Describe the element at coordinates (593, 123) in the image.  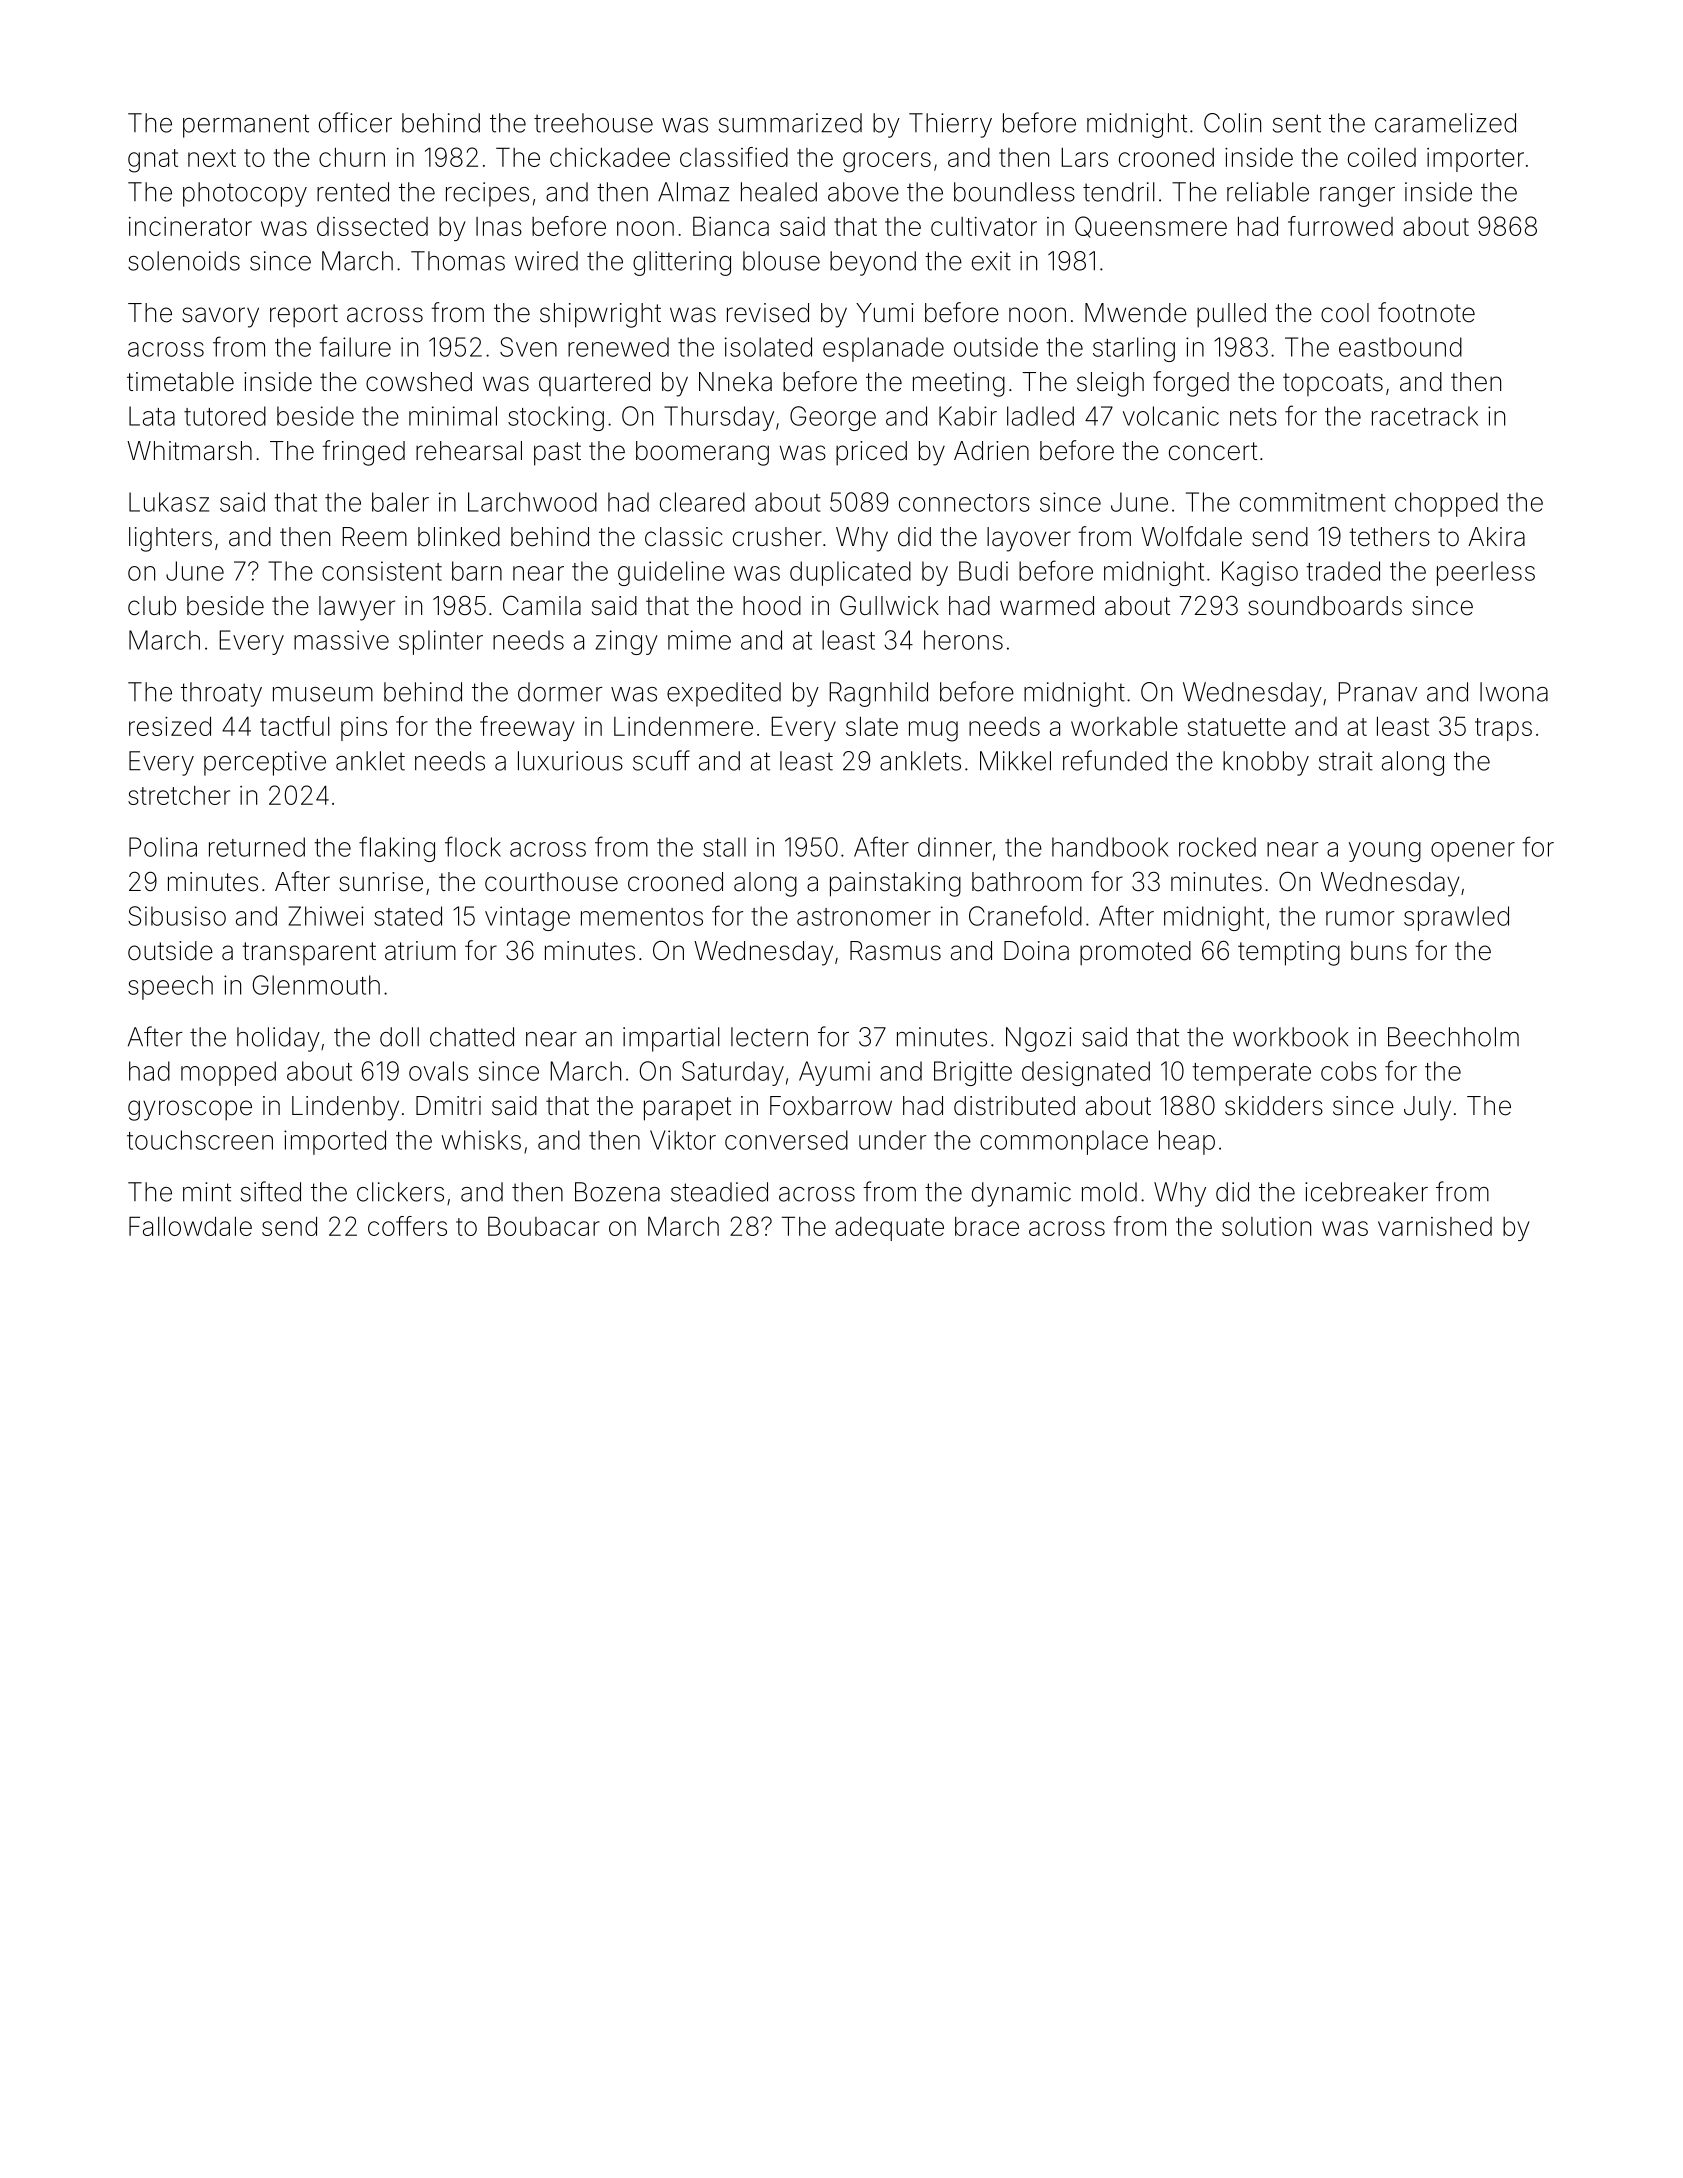
I see `treehouse` at that location.
